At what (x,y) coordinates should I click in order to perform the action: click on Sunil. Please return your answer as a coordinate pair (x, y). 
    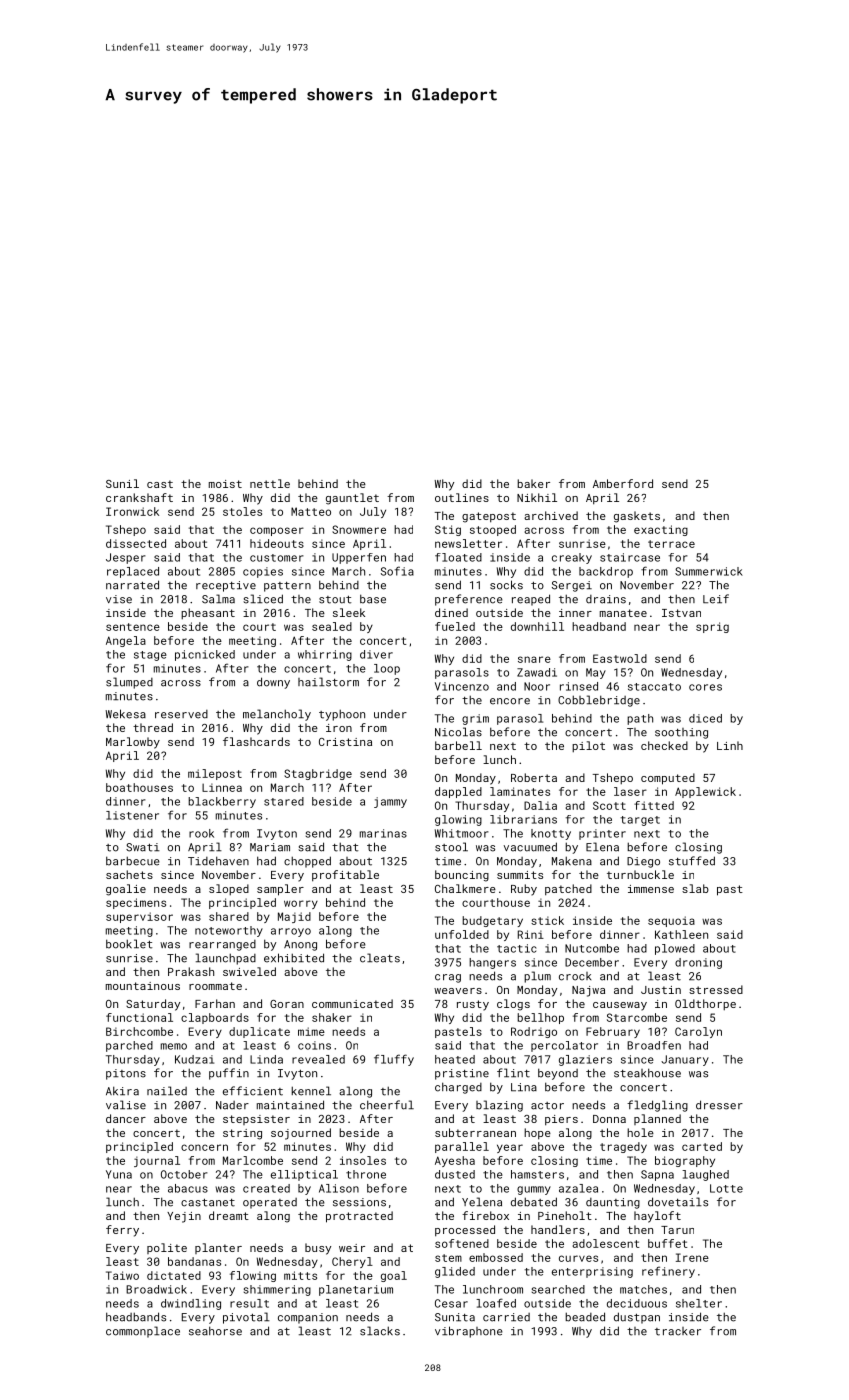
    Looking at the image, I should click on (122, 483).
